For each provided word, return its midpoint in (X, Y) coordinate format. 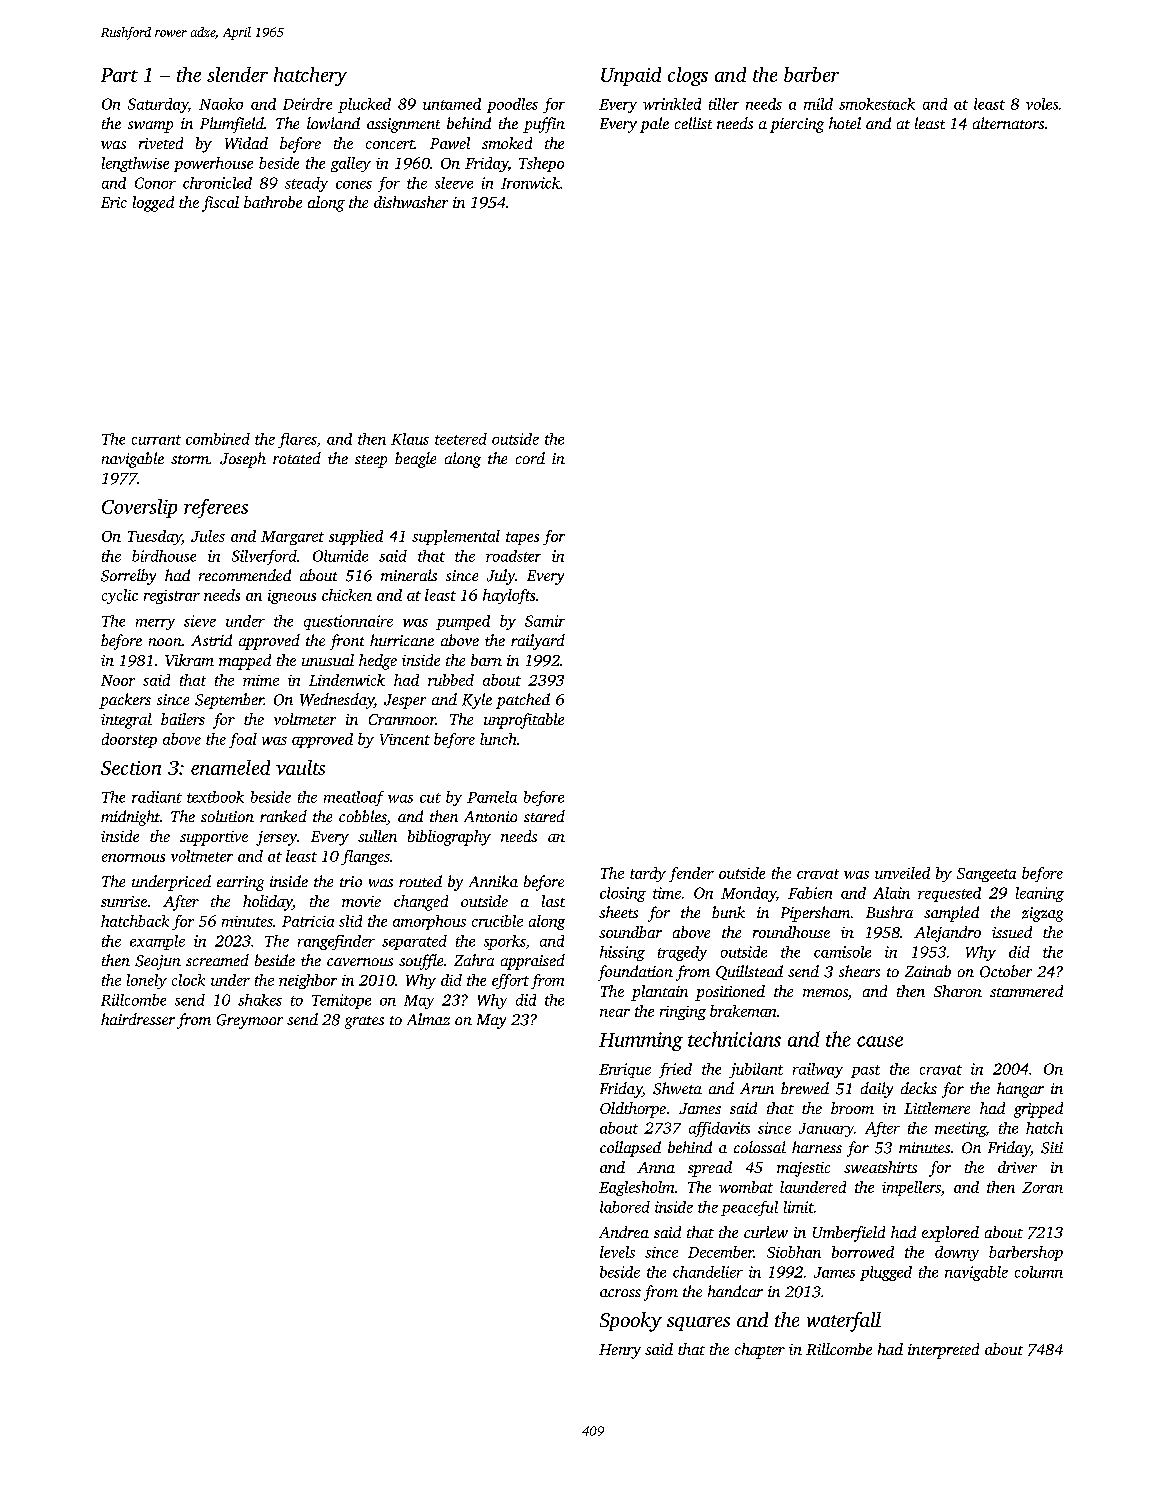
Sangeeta (986, 875)
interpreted (943, 1351)
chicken (347, 595)
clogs (688, 76)
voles (1042, 104)
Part (119, 75)
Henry (620, 1351)
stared (544, 816)
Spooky (631, 1322)
